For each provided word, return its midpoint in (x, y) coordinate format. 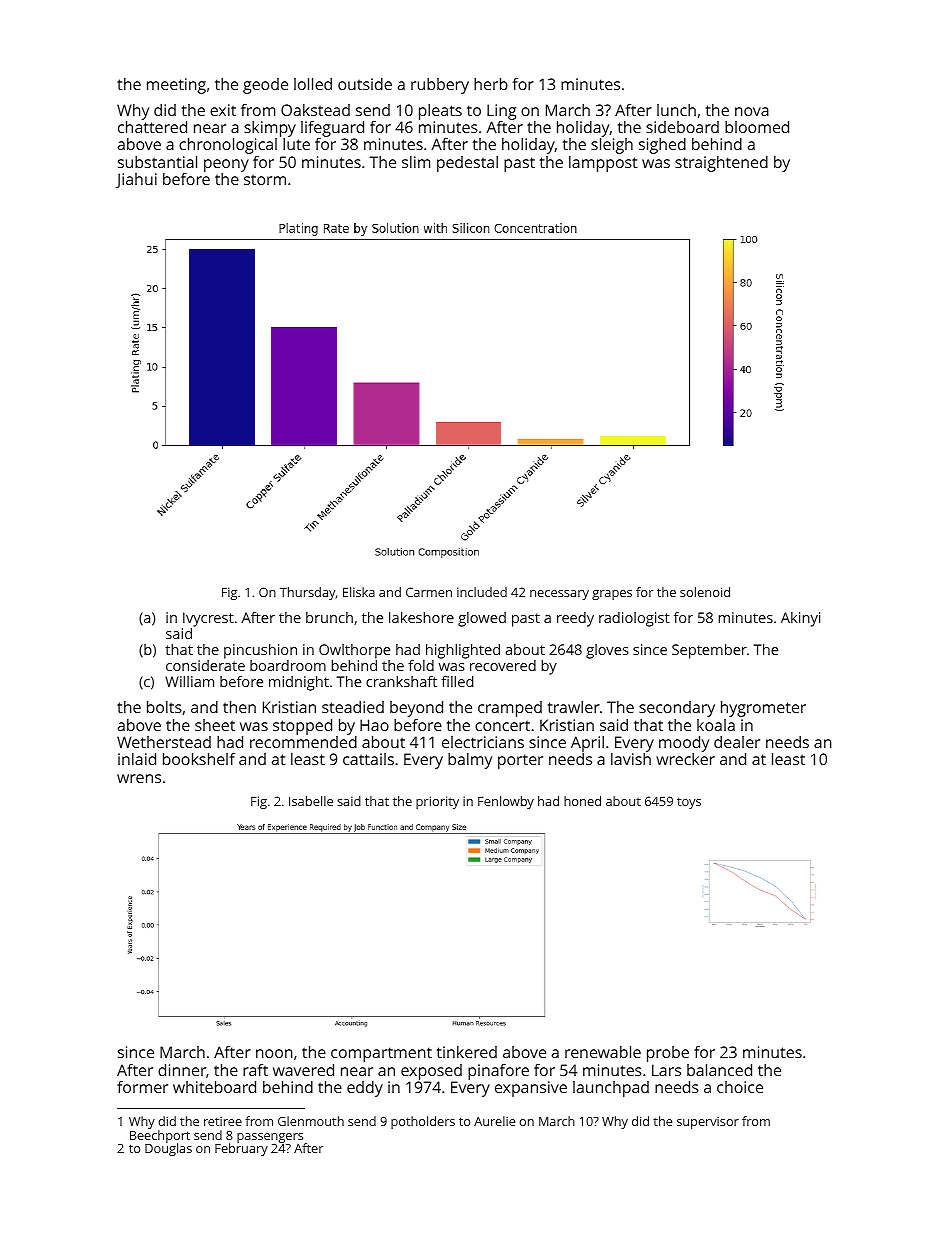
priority (437, 802)
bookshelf (199, 759)
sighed (662, 146)
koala (716, 725)
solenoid (705, 592)
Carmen (429, 592)
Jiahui (136, 180)
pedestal (467, 164)
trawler (574, 707)
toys (689, 803)
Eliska (359, 592)
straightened (721, 164)
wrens (139, 778)
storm (265, 179)
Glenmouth (311, 1121)
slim (416, 162)
